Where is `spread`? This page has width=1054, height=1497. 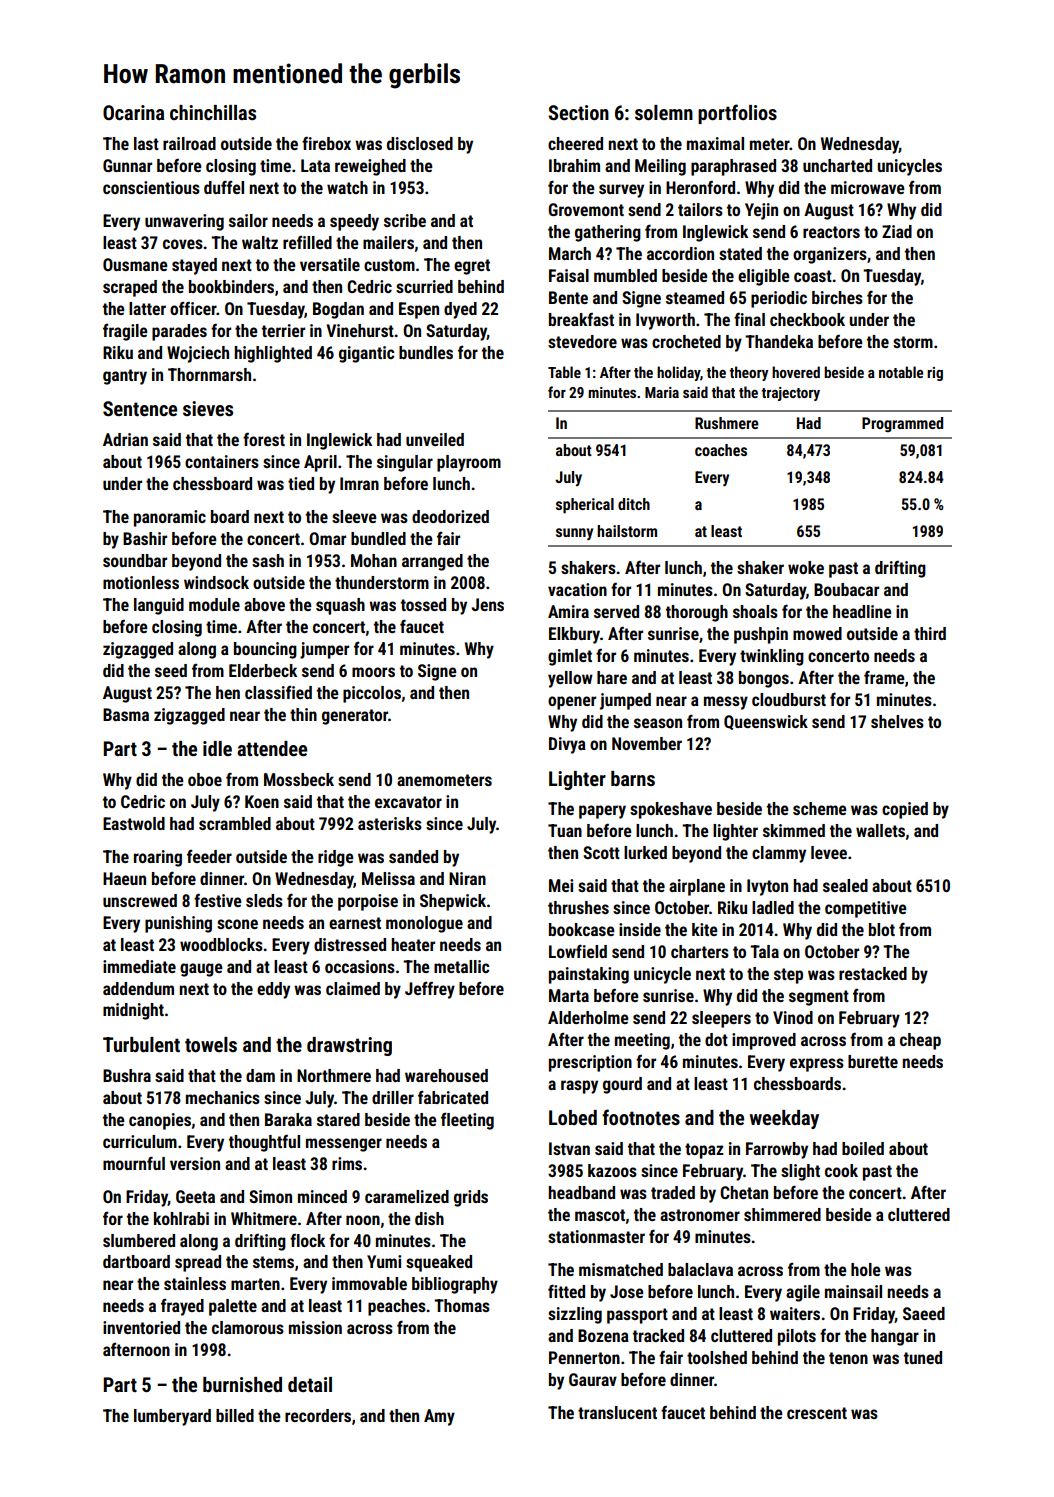 spread is located at coordinates (198, 1263).
